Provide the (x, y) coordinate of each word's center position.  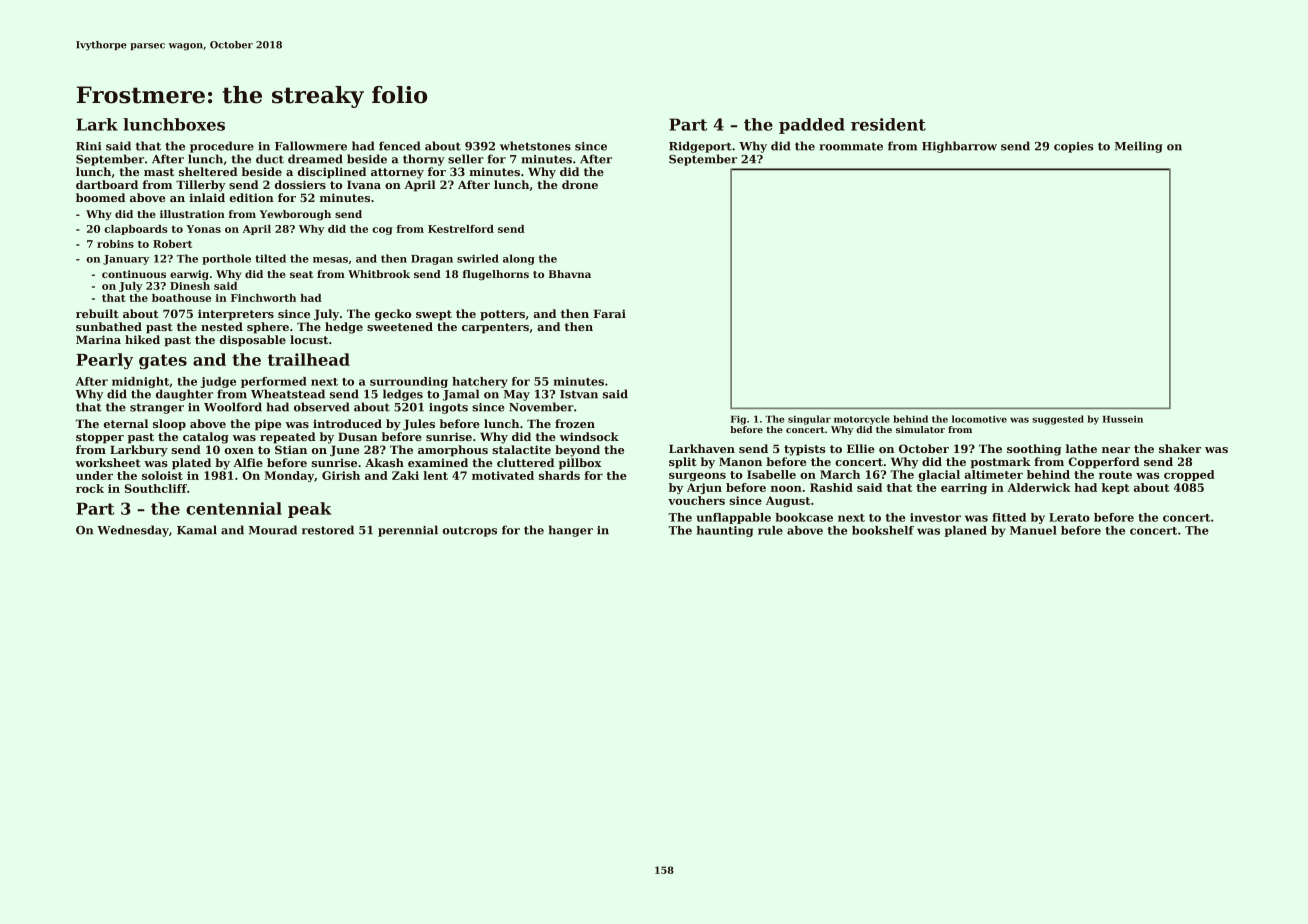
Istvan (579, 394)
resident (888, 124)
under (94, 475)
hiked (142, 339)
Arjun (704, 488)
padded (812, 126)
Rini (88, 146)
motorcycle (862, 420)
